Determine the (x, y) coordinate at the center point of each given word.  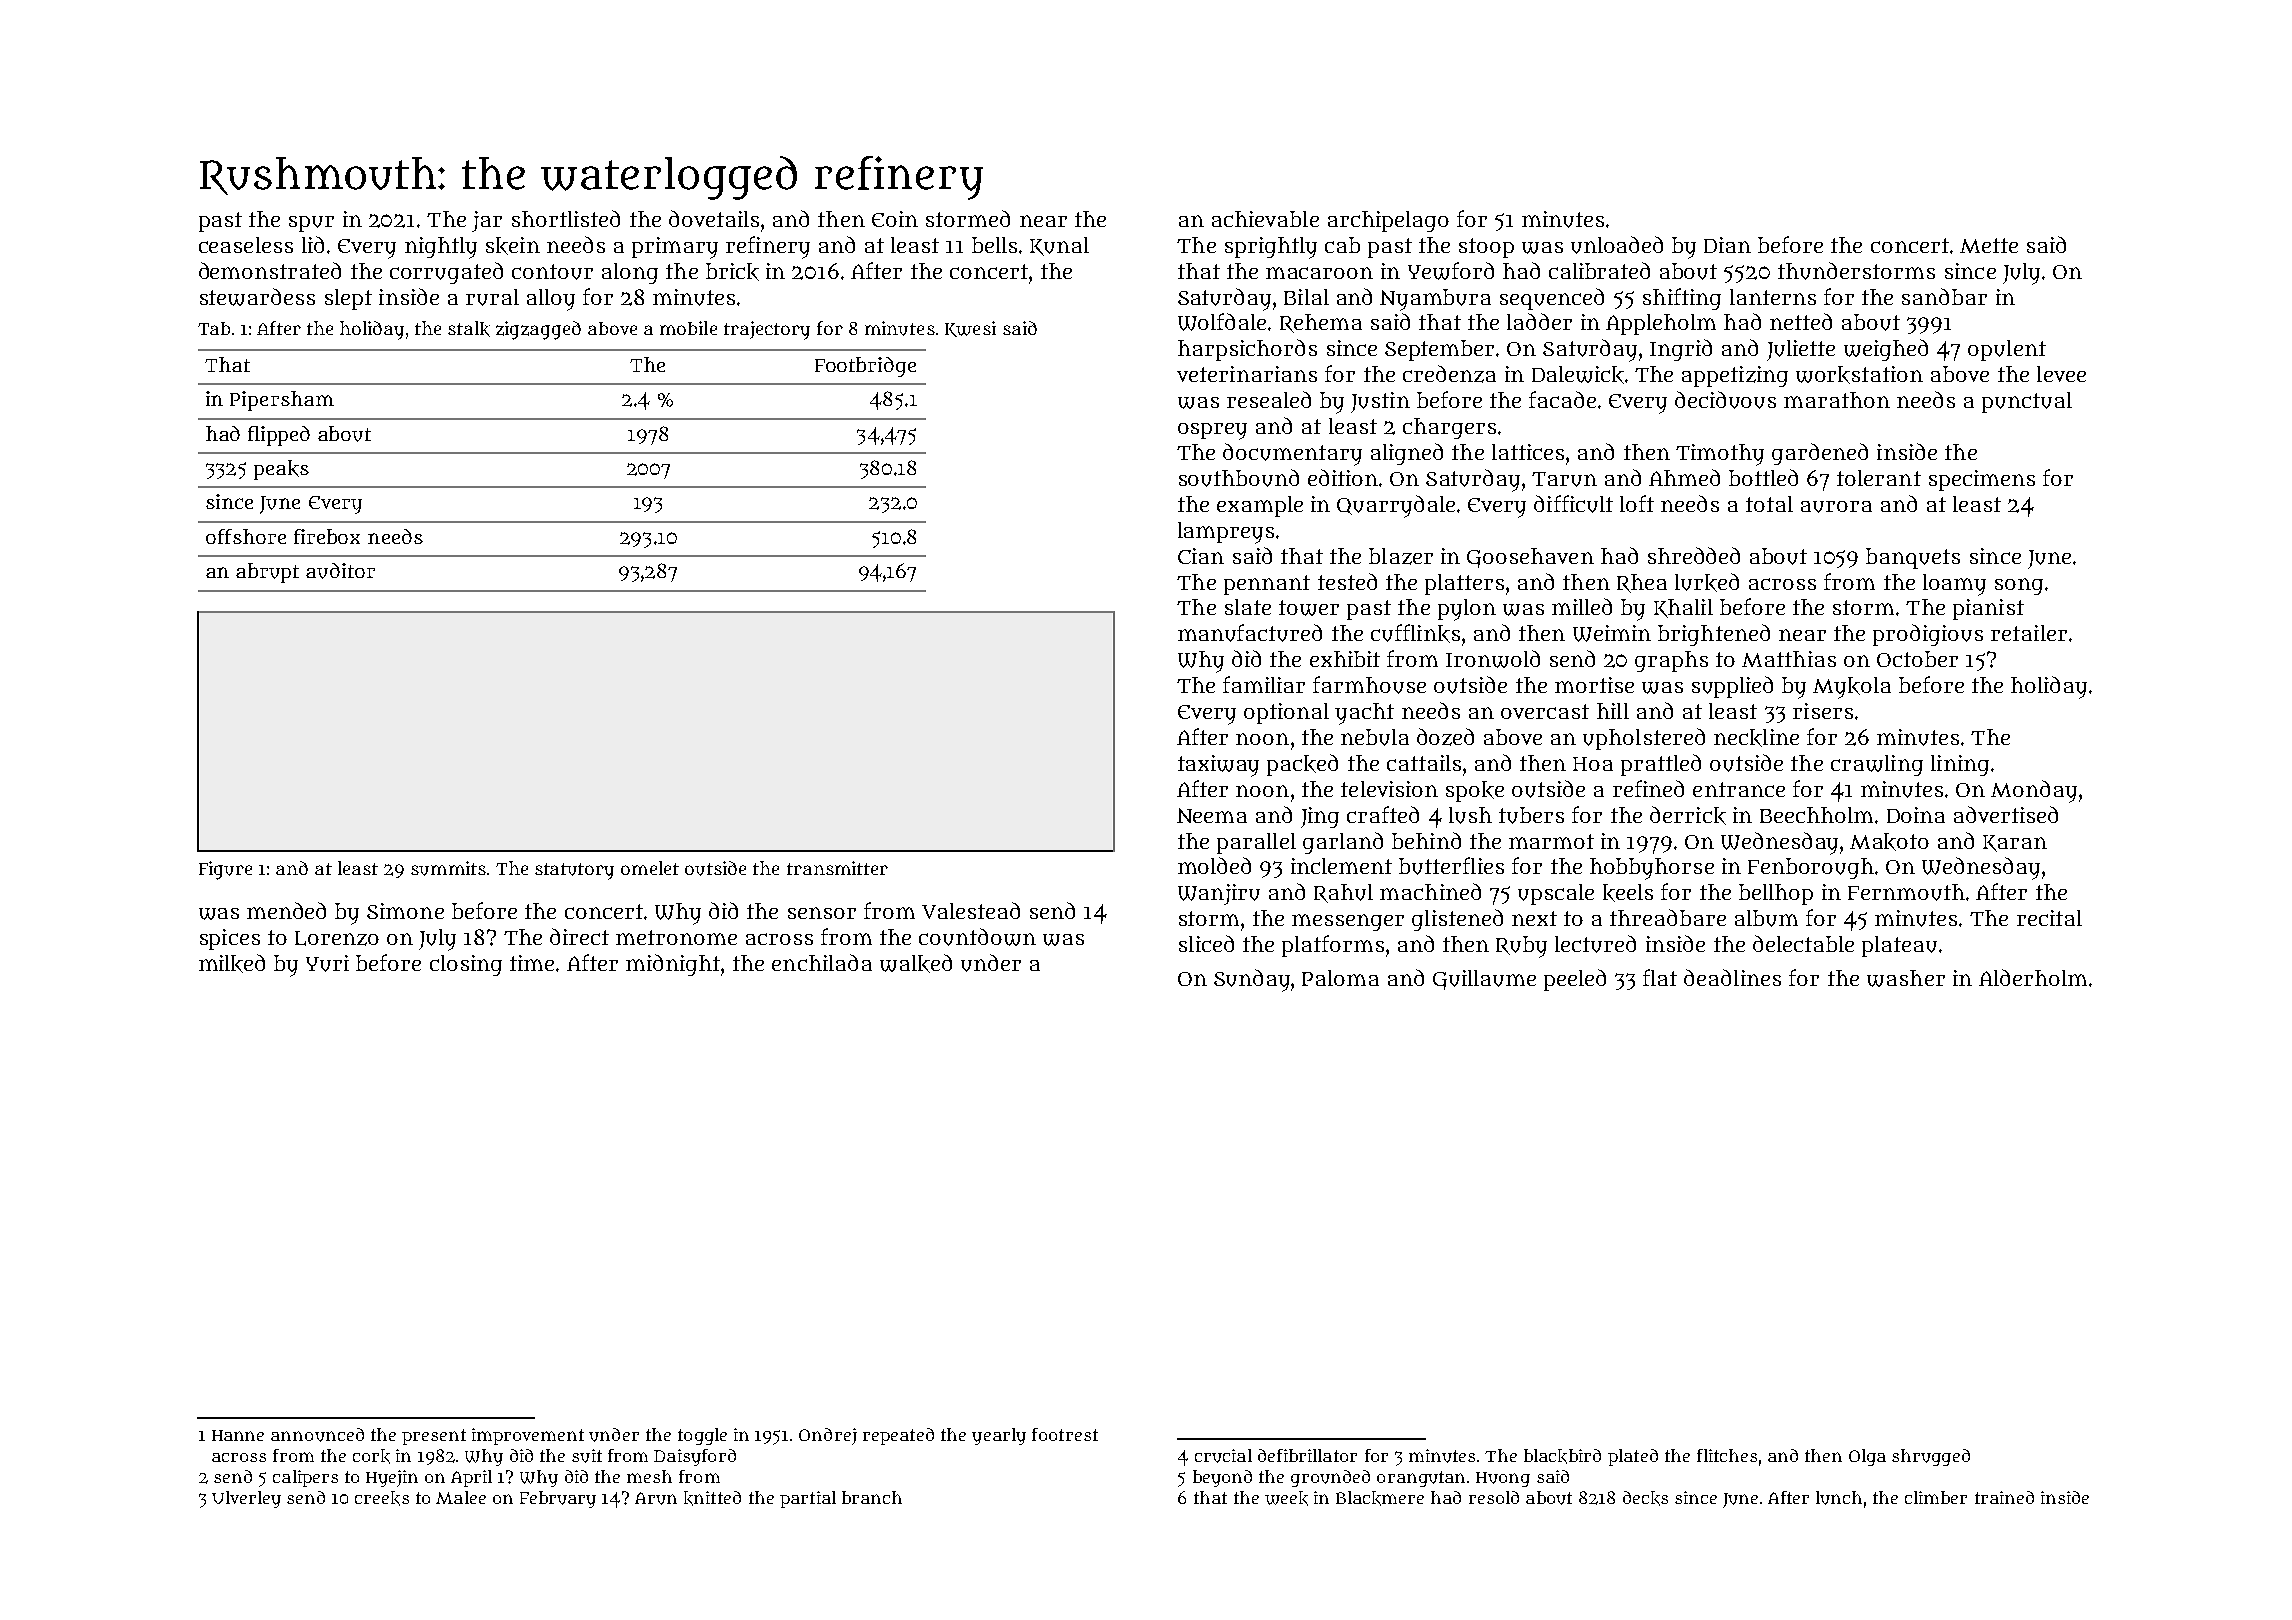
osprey (1212, 431)
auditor (340, 571)
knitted (712, 1498)
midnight (673, 965)
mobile (688, 328)
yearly (999, 1436)
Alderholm (2033, 977)
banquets (1913, 558)
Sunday (1252, 980)
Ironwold (1493, 659)
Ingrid (1681, 350)
